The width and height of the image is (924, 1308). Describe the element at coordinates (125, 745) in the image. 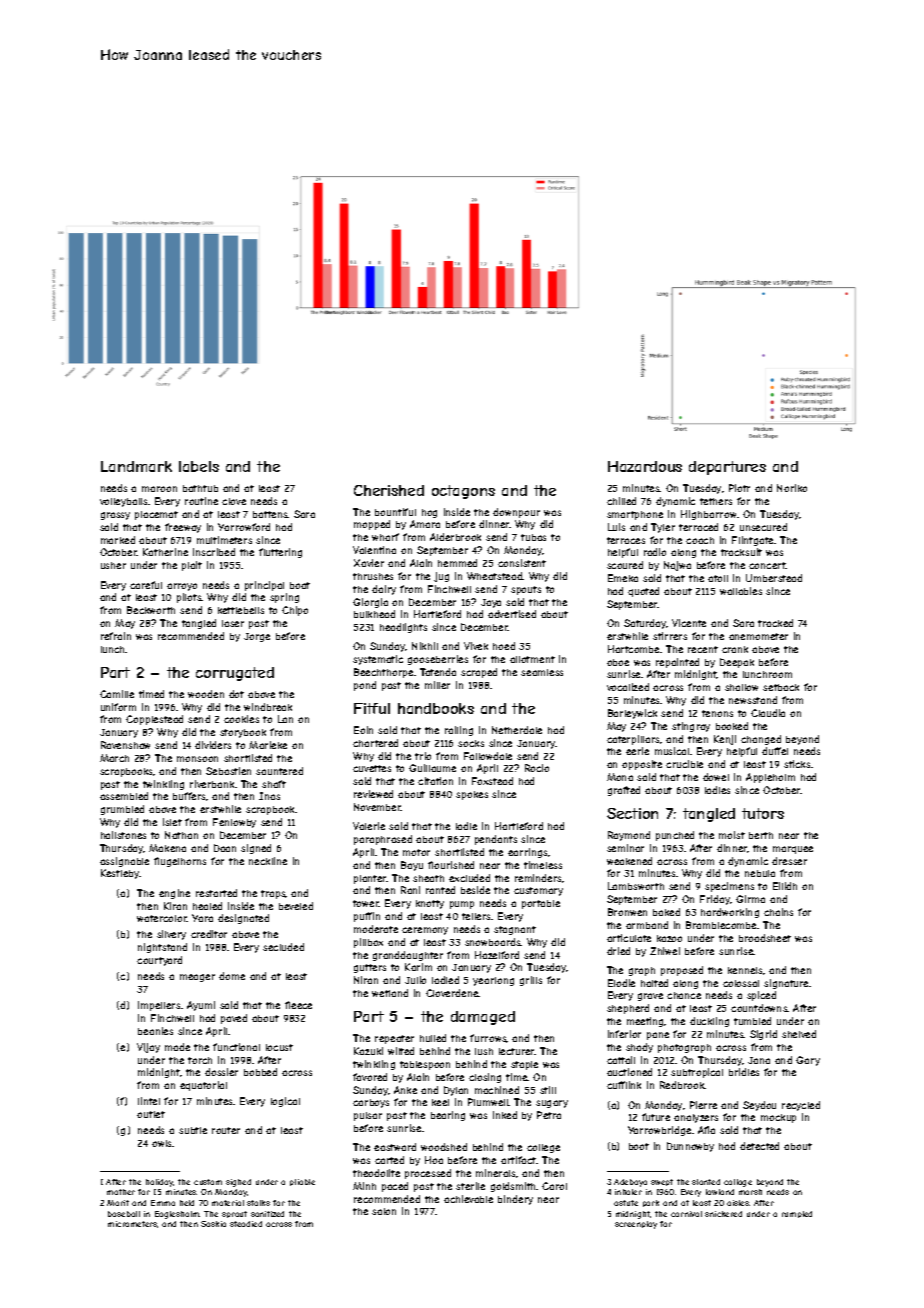

I see `Ravenshaw` at that location.
